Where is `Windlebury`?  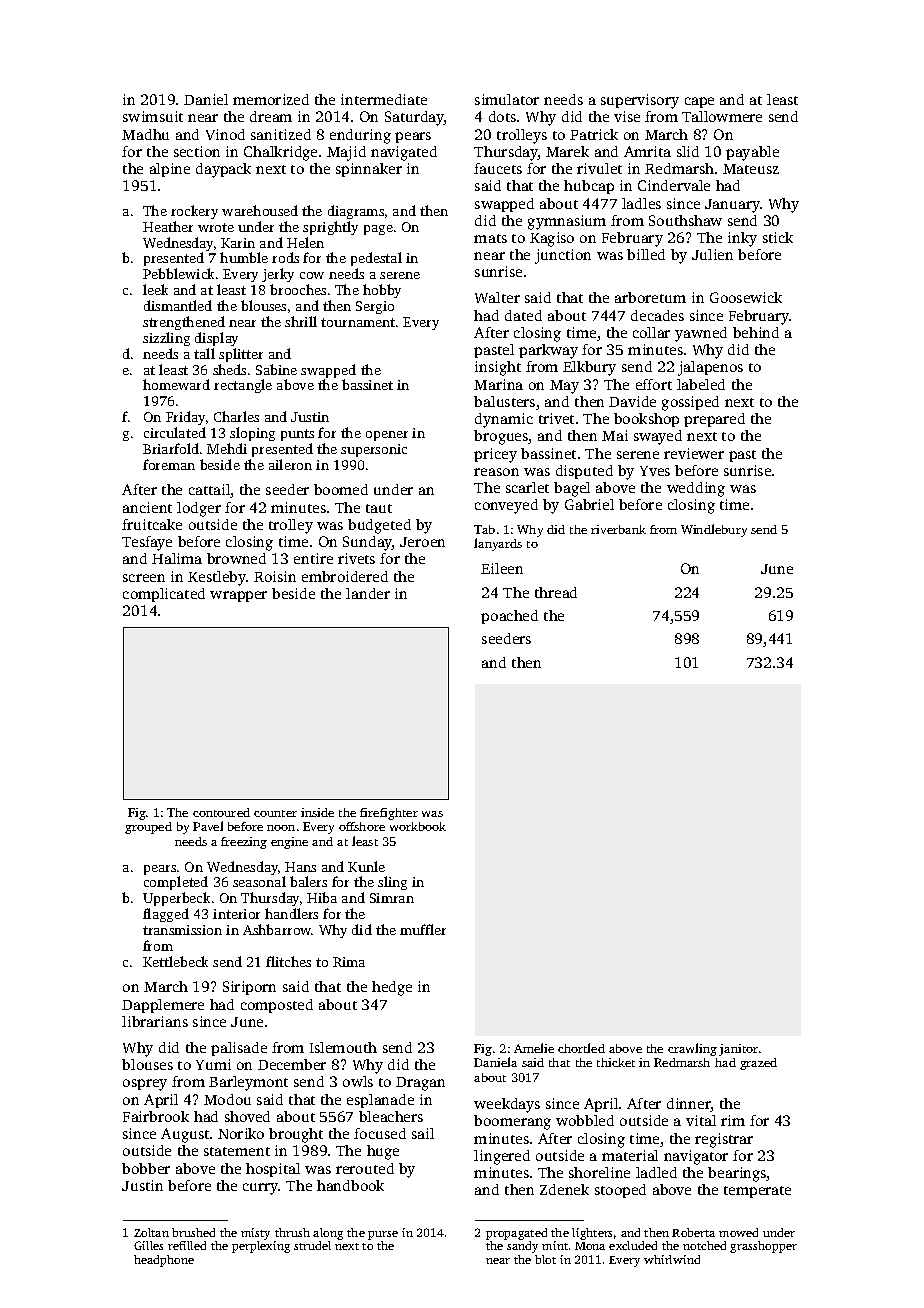 Windlebury is located at coordinates (714, 530).
